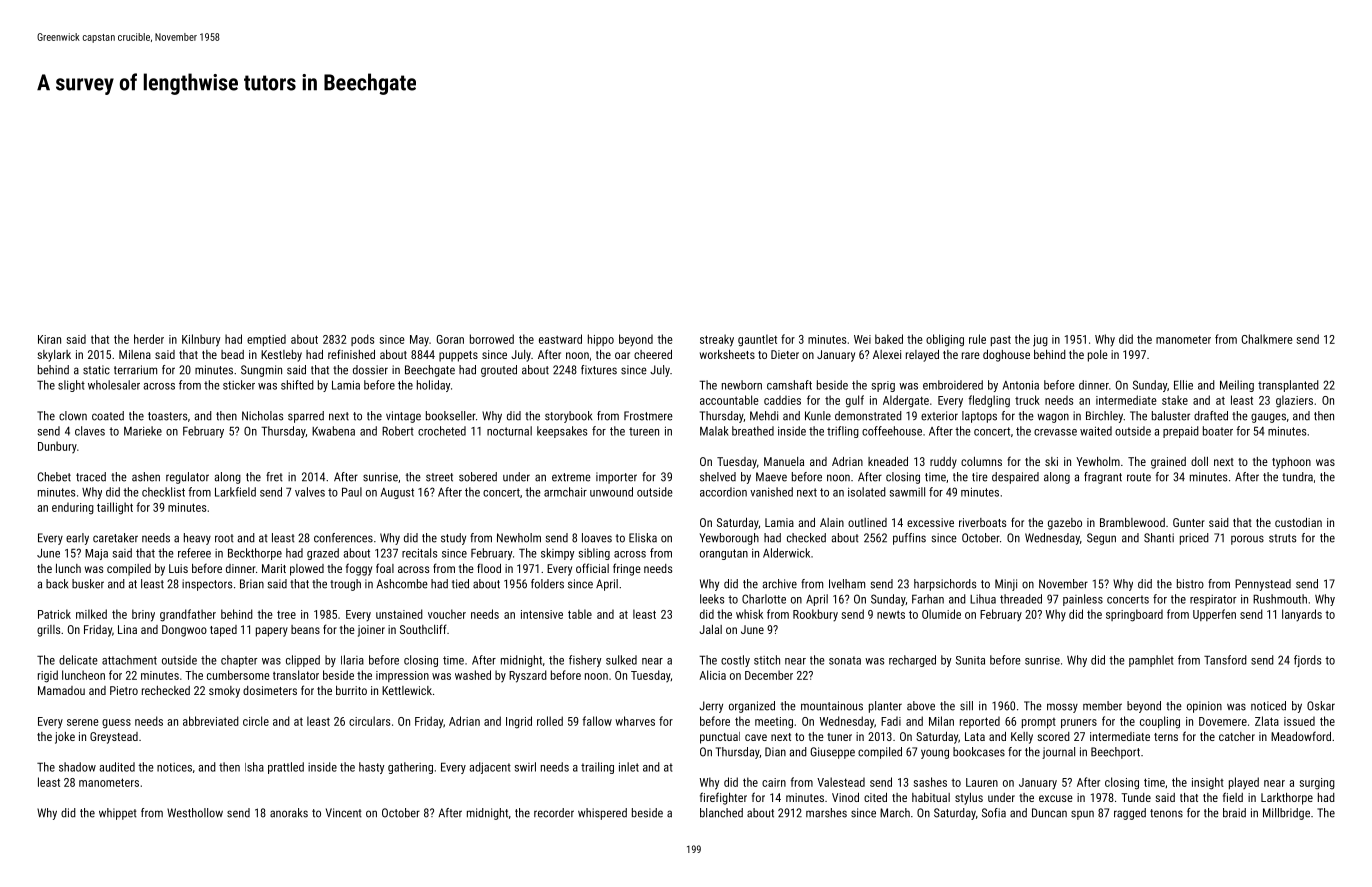  I want to click on shelved, so click(718, 477).
